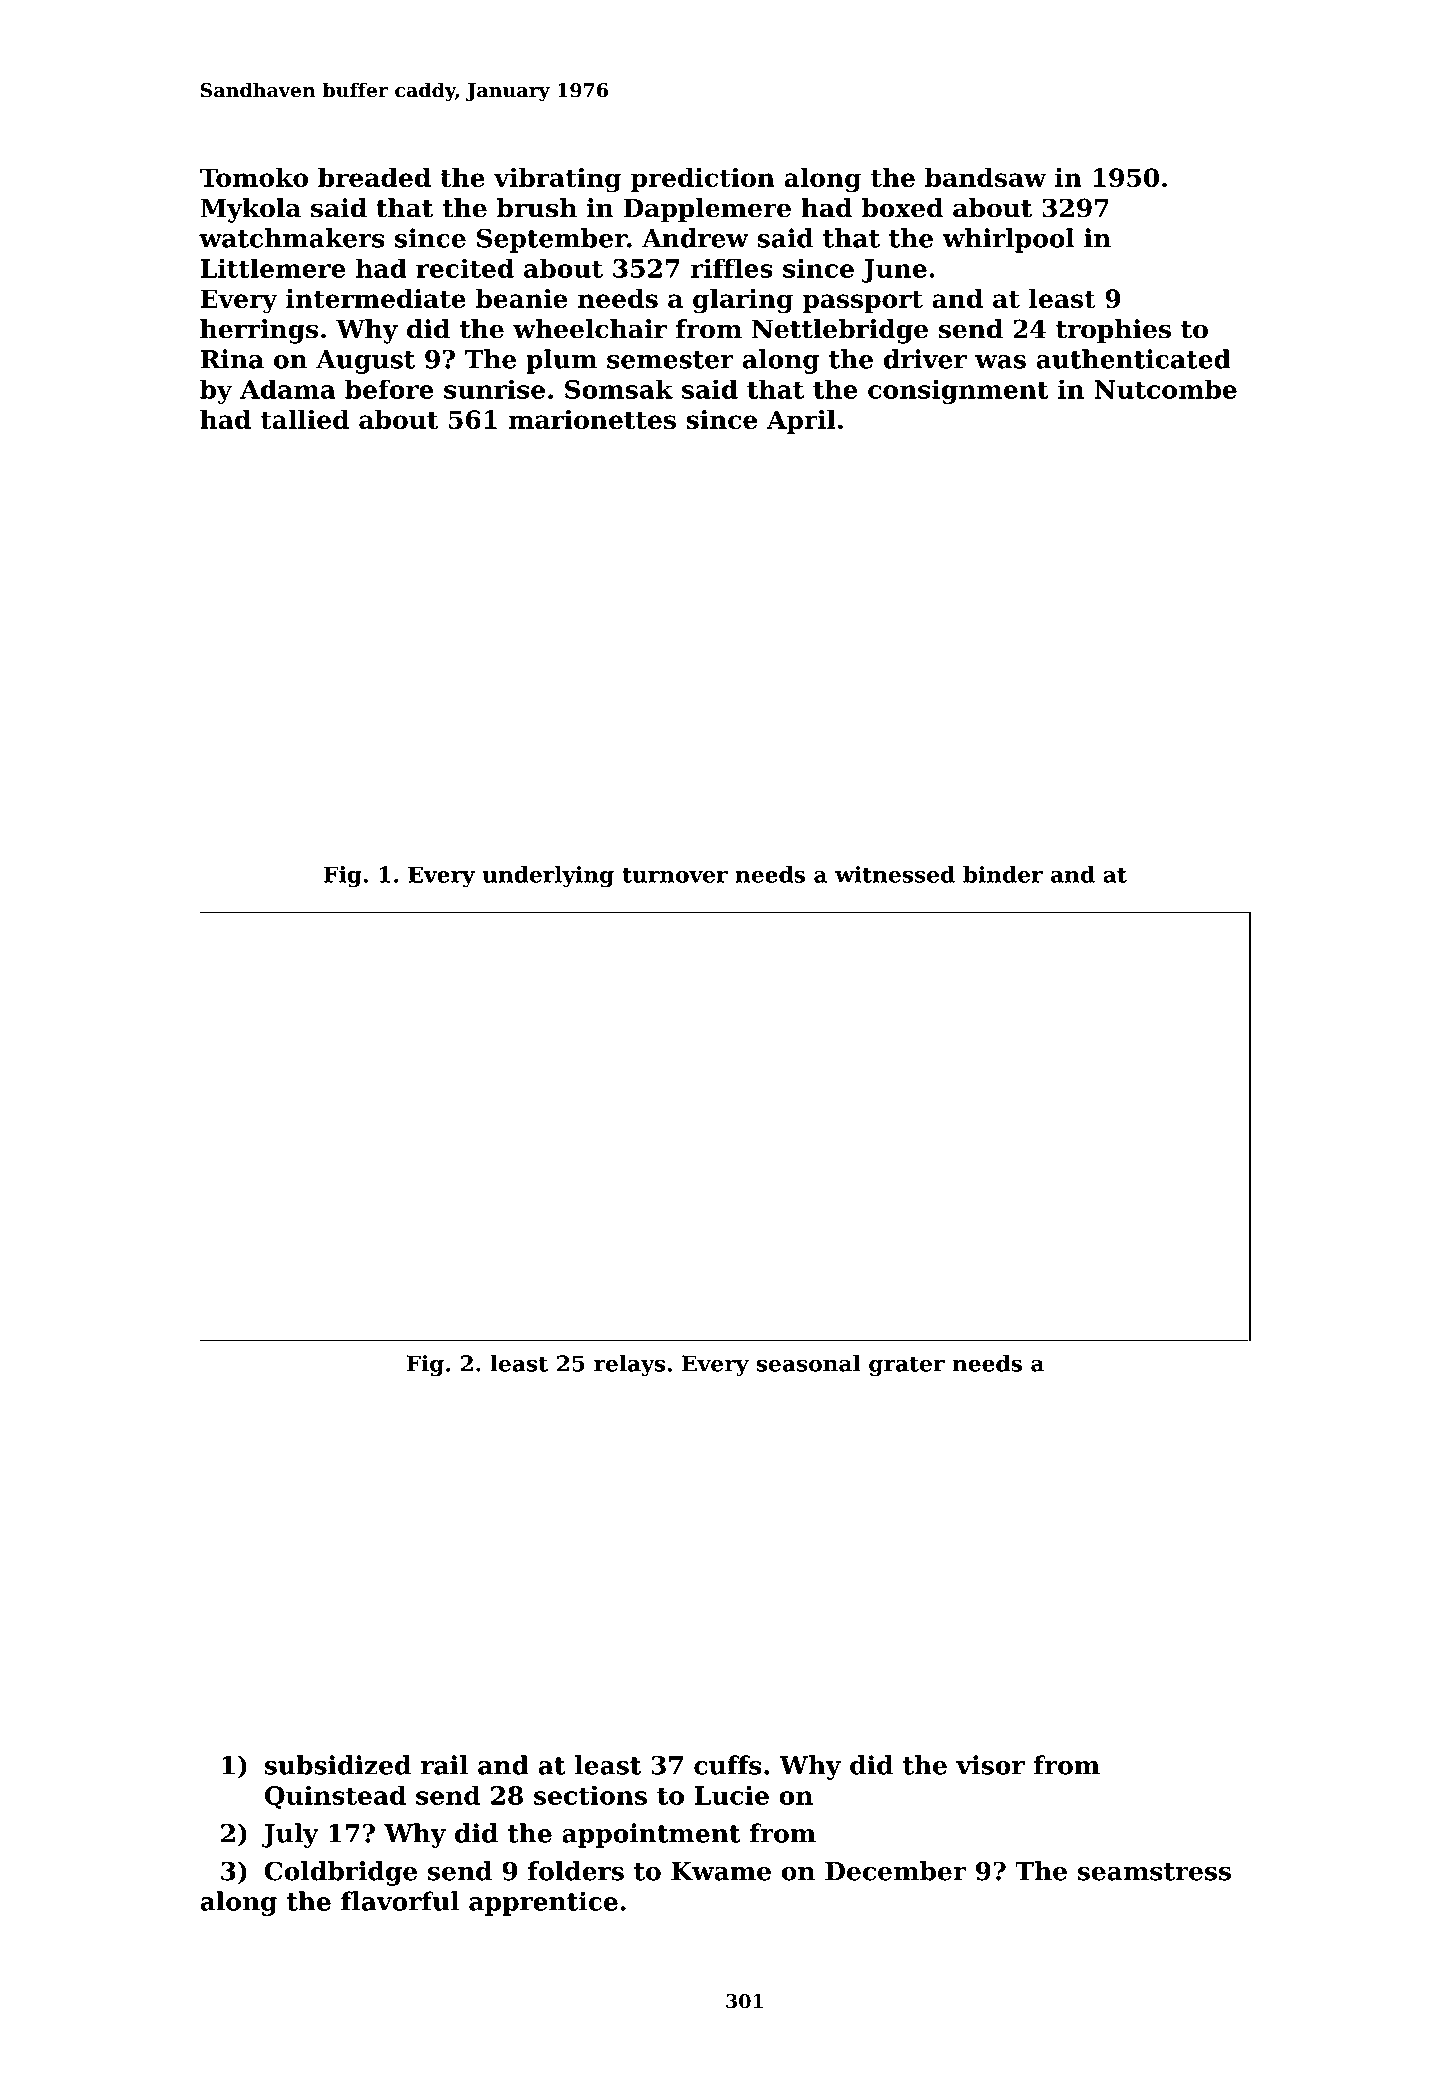 The height and width of the screenshot is (2100, 1450). What do you see at coordinates (548, 877) in the screenshot?
I see `underlying` at bounding box center [548, 877].
